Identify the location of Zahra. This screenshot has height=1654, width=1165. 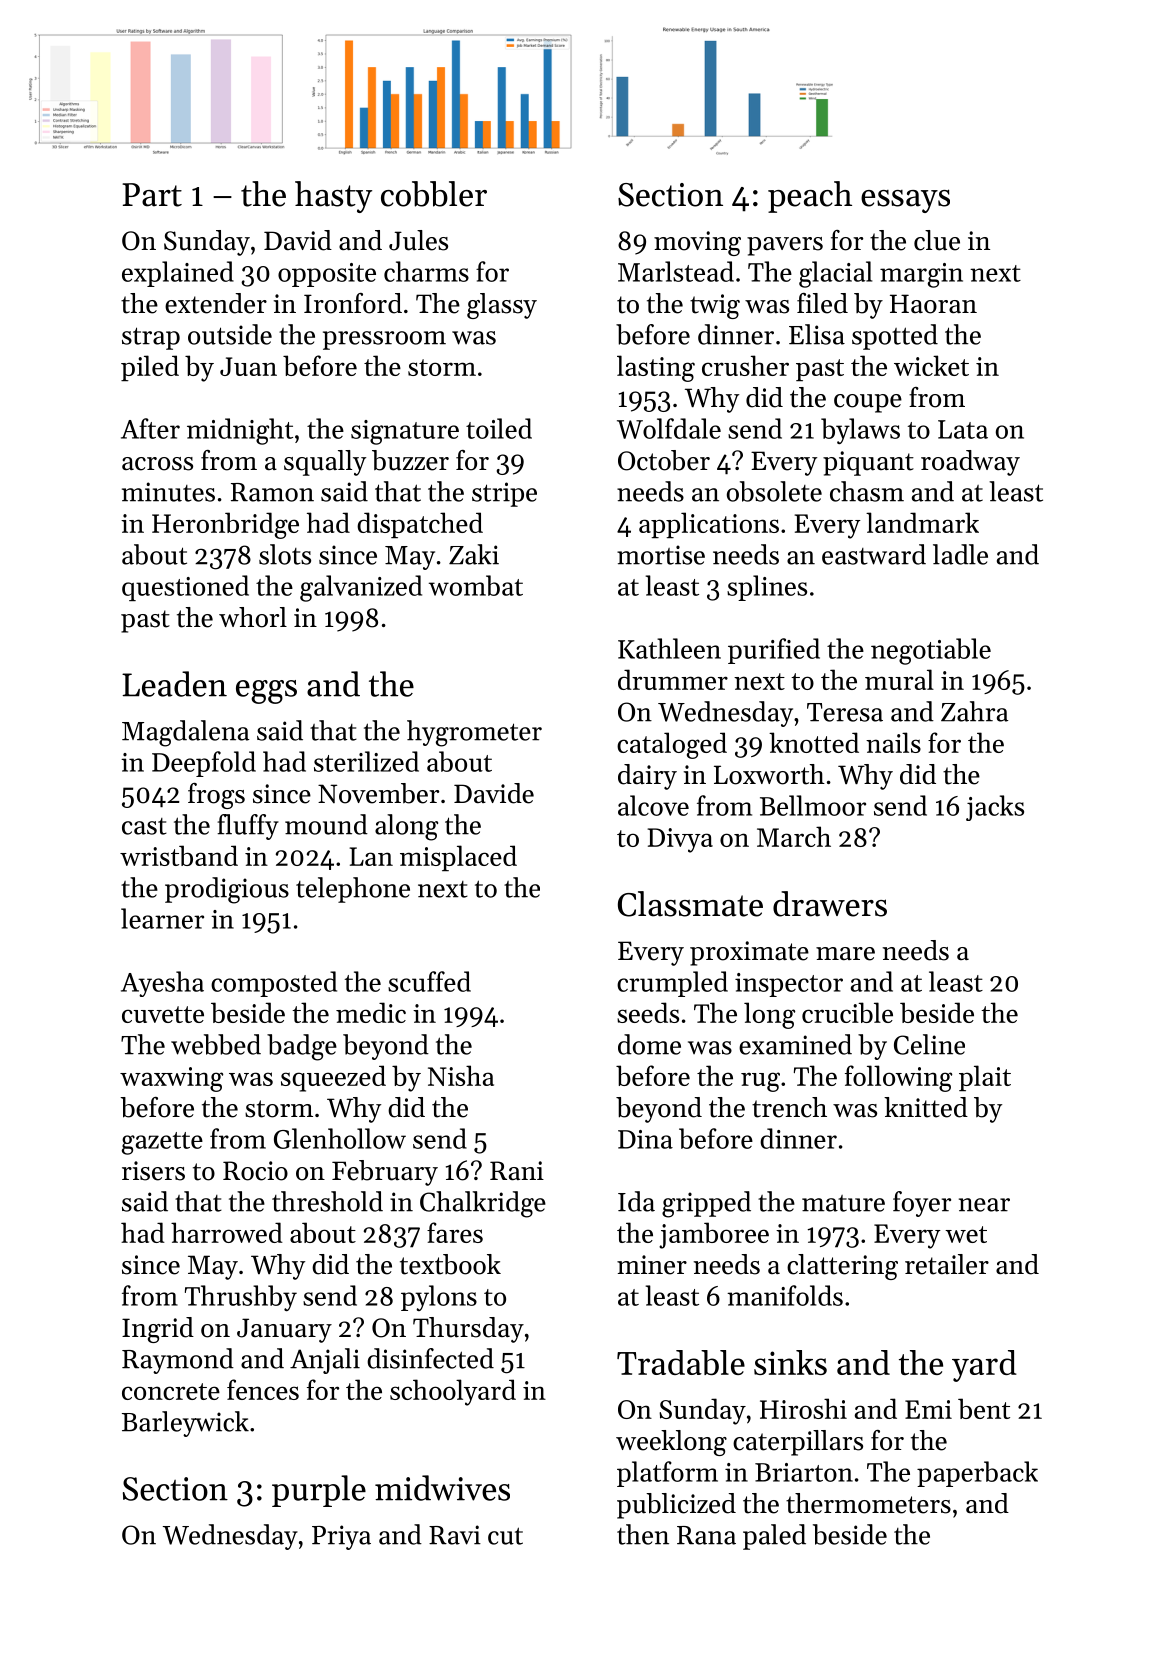
(974, 711).
